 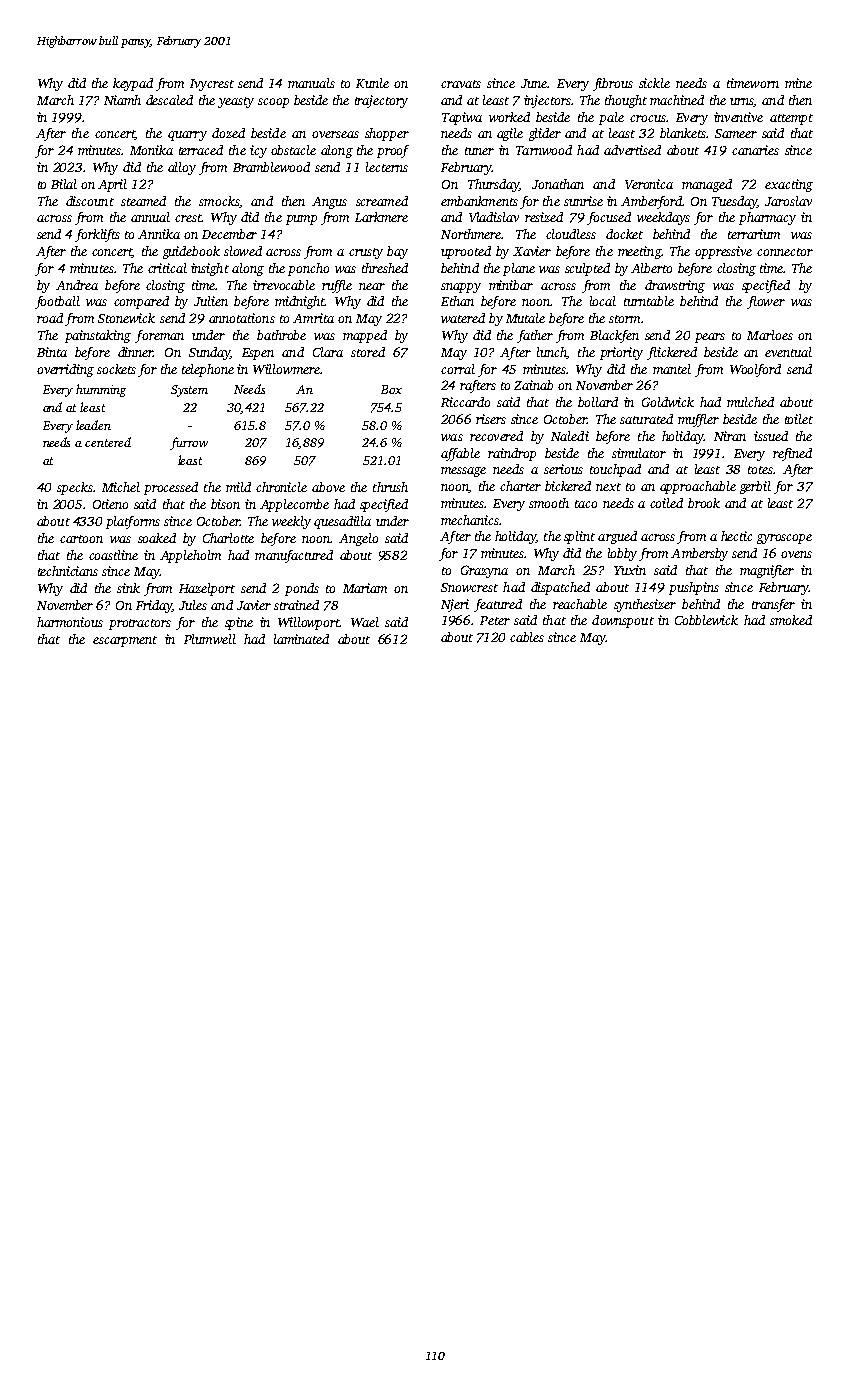 I want to click on thrush, so click(x=390, y=487).
